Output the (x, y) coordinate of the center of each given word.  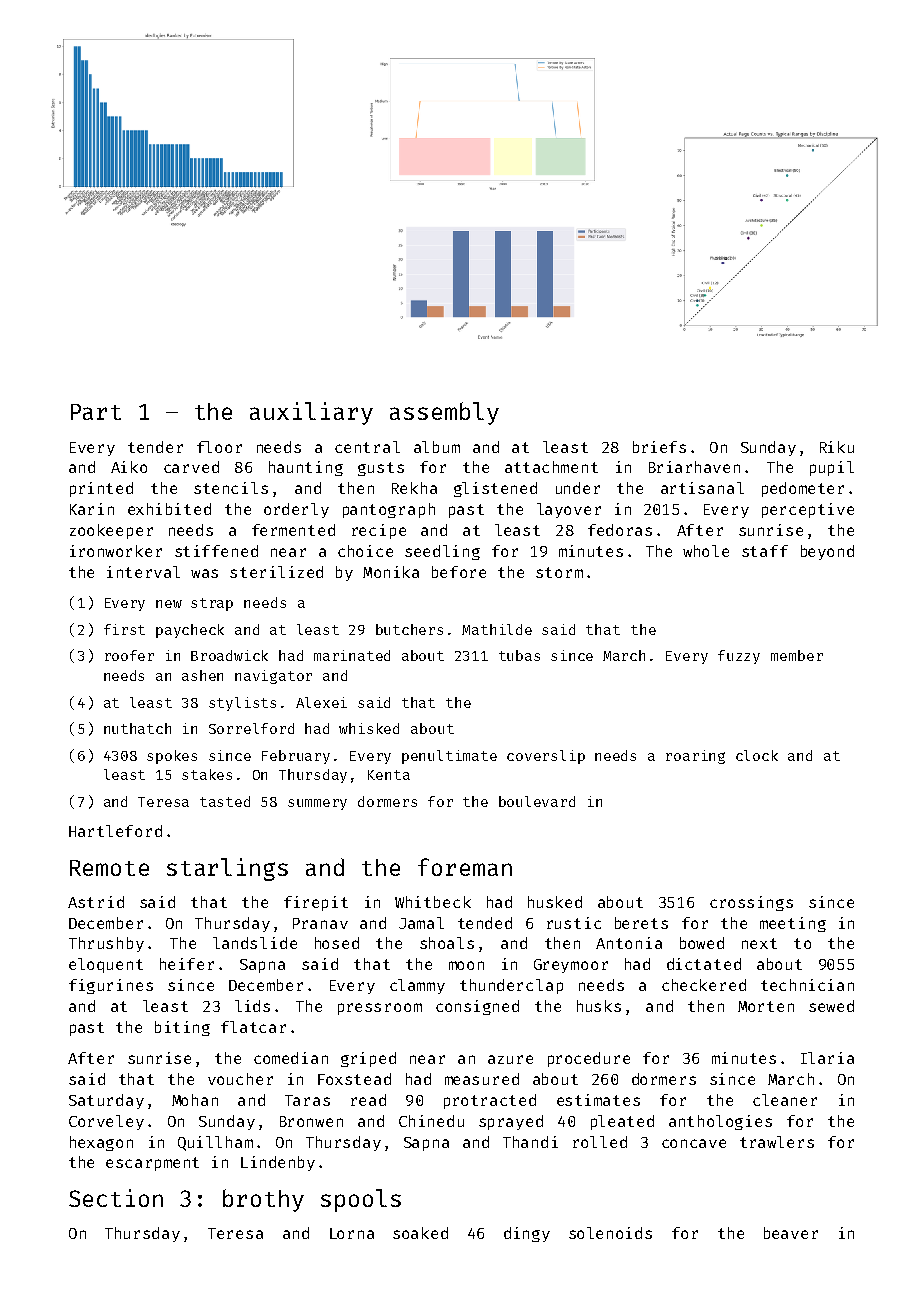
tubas (519, 655)
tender (155, 447)
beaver (791, 1233)
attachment (551, 467)
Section (116, 1198)
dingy (527, 1234)
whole (706, 551)
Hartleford (115, 831)
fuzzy (739, 657)
